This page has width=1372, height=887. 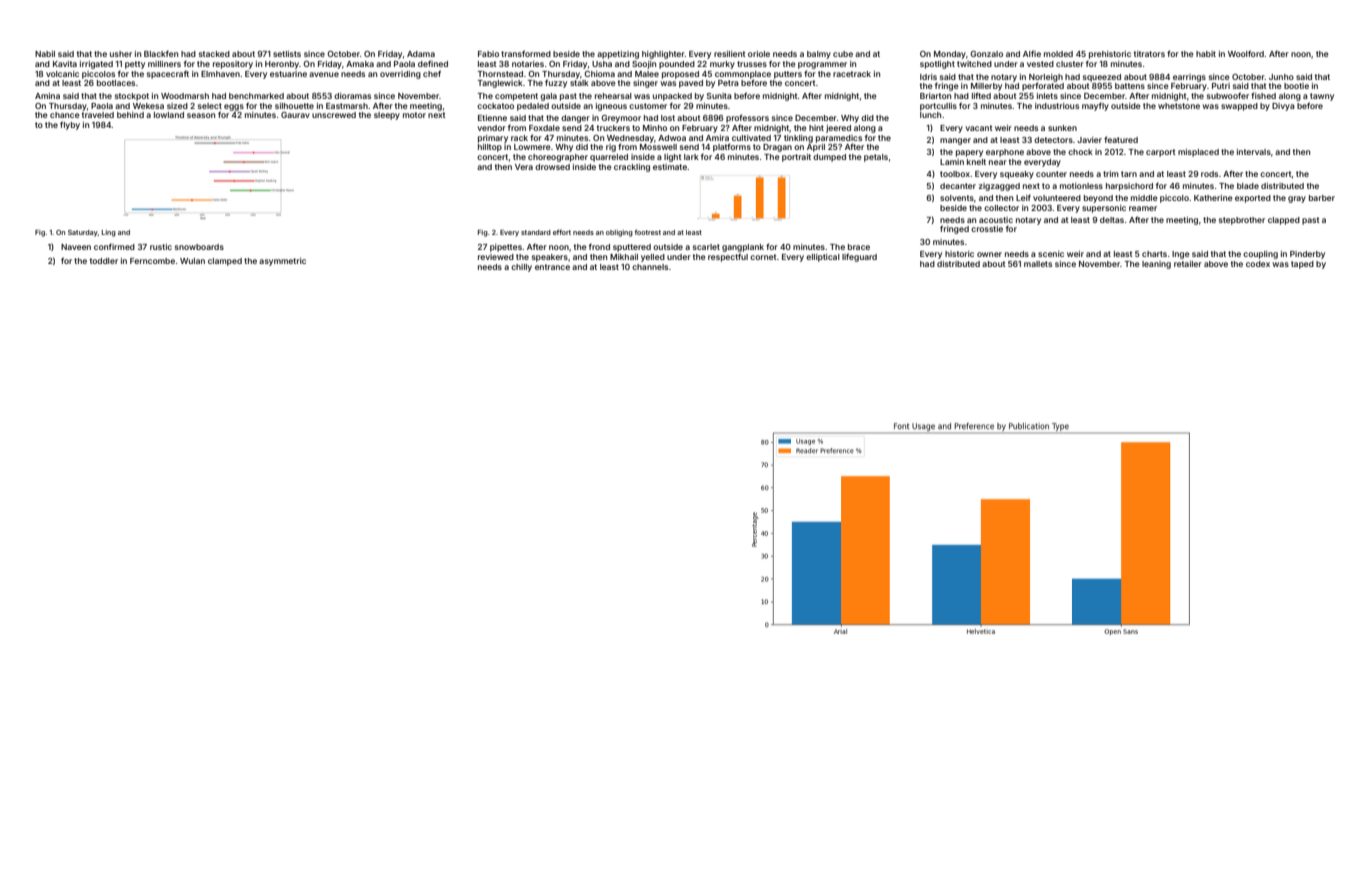 What do you see at coordinates (234, 107) in the page?
I see `eggs` at bounding box center [234, 107].
